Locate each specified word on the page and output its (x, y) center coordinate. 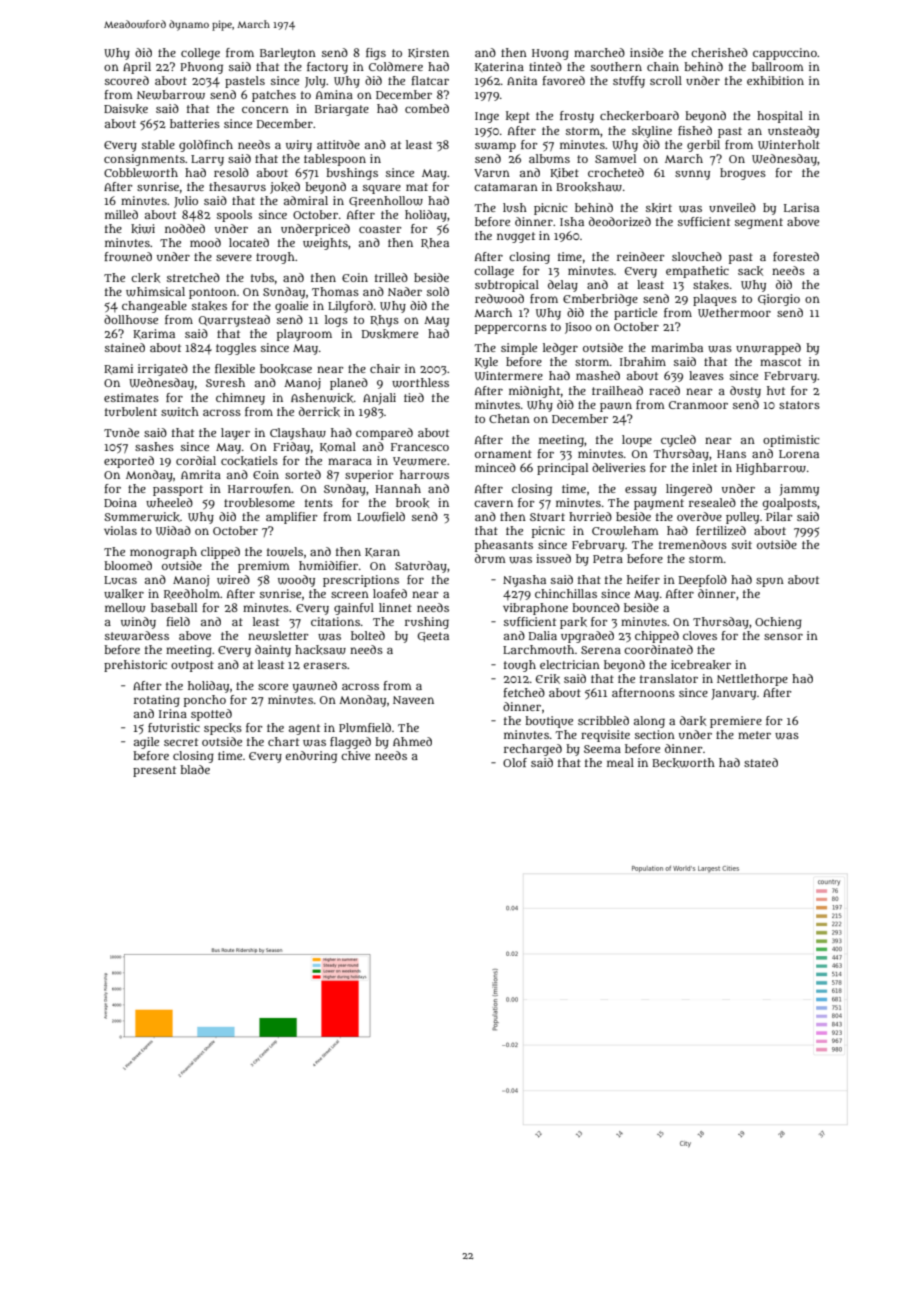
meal (620, 762)
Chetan (509, 418)
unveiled (732, 207)
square (382, 189)
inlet (704, 467)
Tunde (121, 432)
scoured (127, 80)
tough (520, 666)
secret (181, 742)
